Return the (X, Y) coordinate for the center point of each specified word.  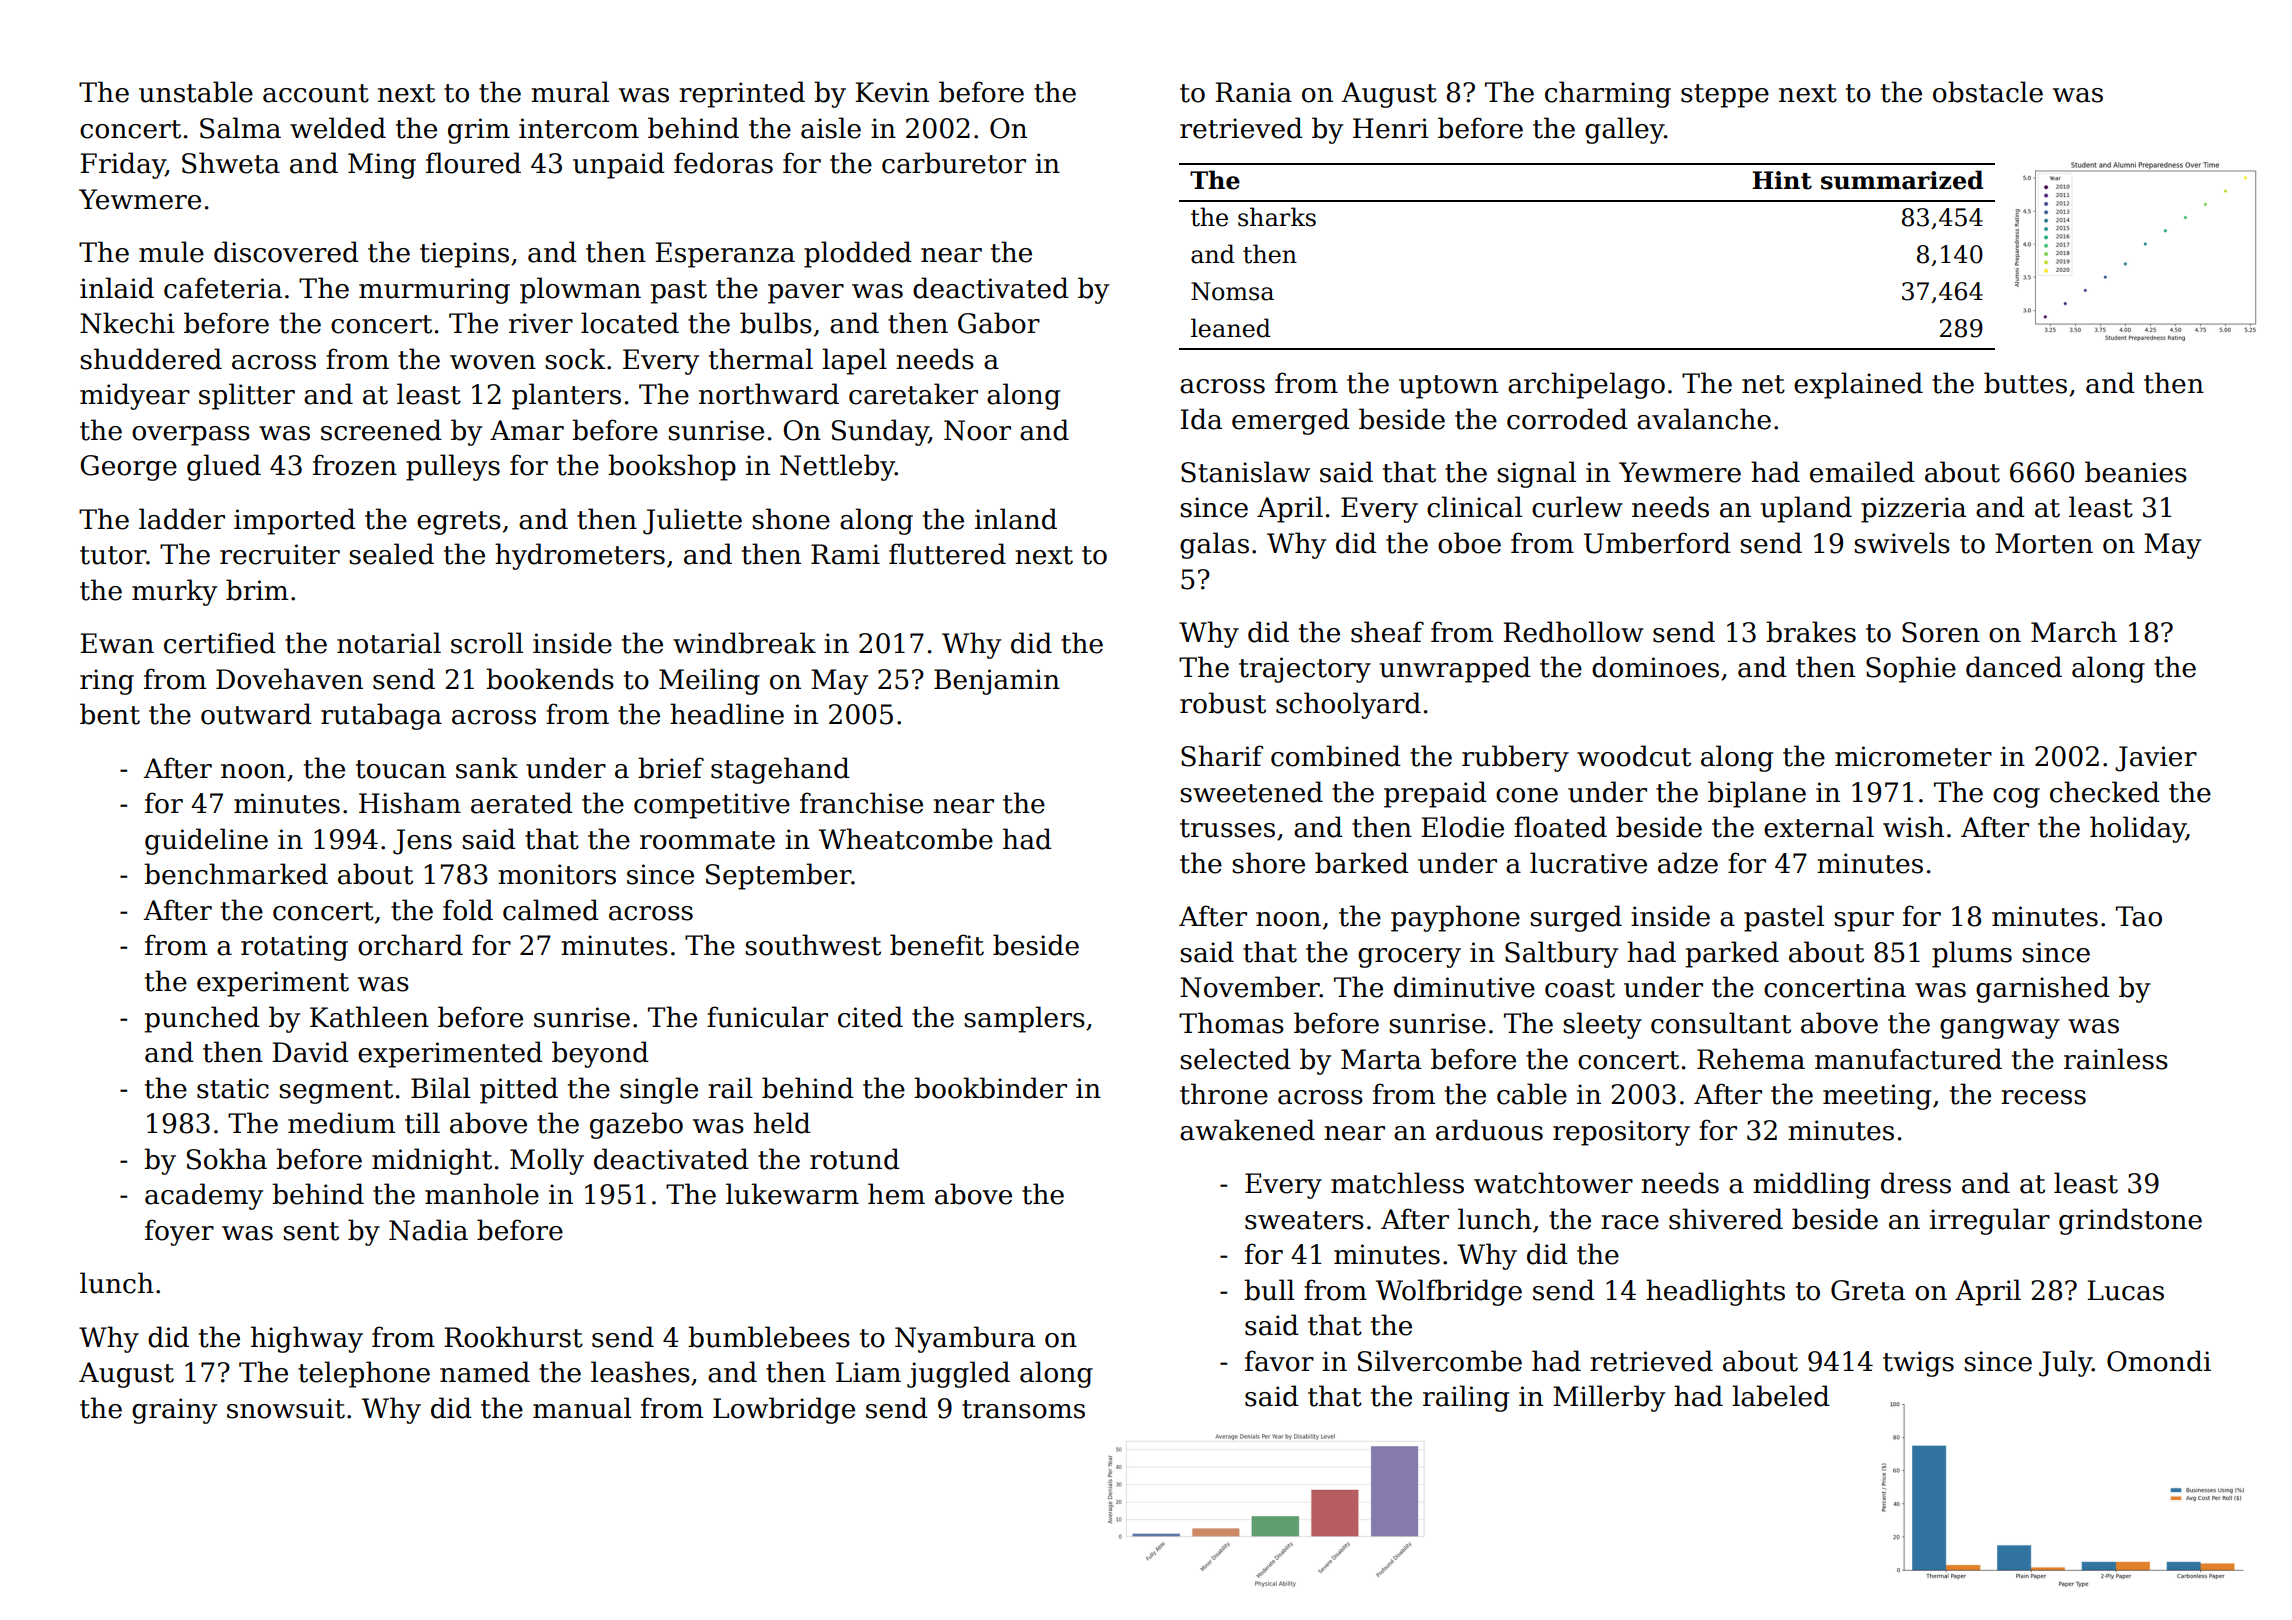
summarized (1902, 180)
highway (307, 1339)
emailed (1862, 472)
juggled (958, 1374)
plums (1972, 954)
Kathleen (369, 1017)
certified (220, 643)
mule (171, 252)
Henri (1391, 128)
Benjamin (997, 682)
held (782, 1123)
